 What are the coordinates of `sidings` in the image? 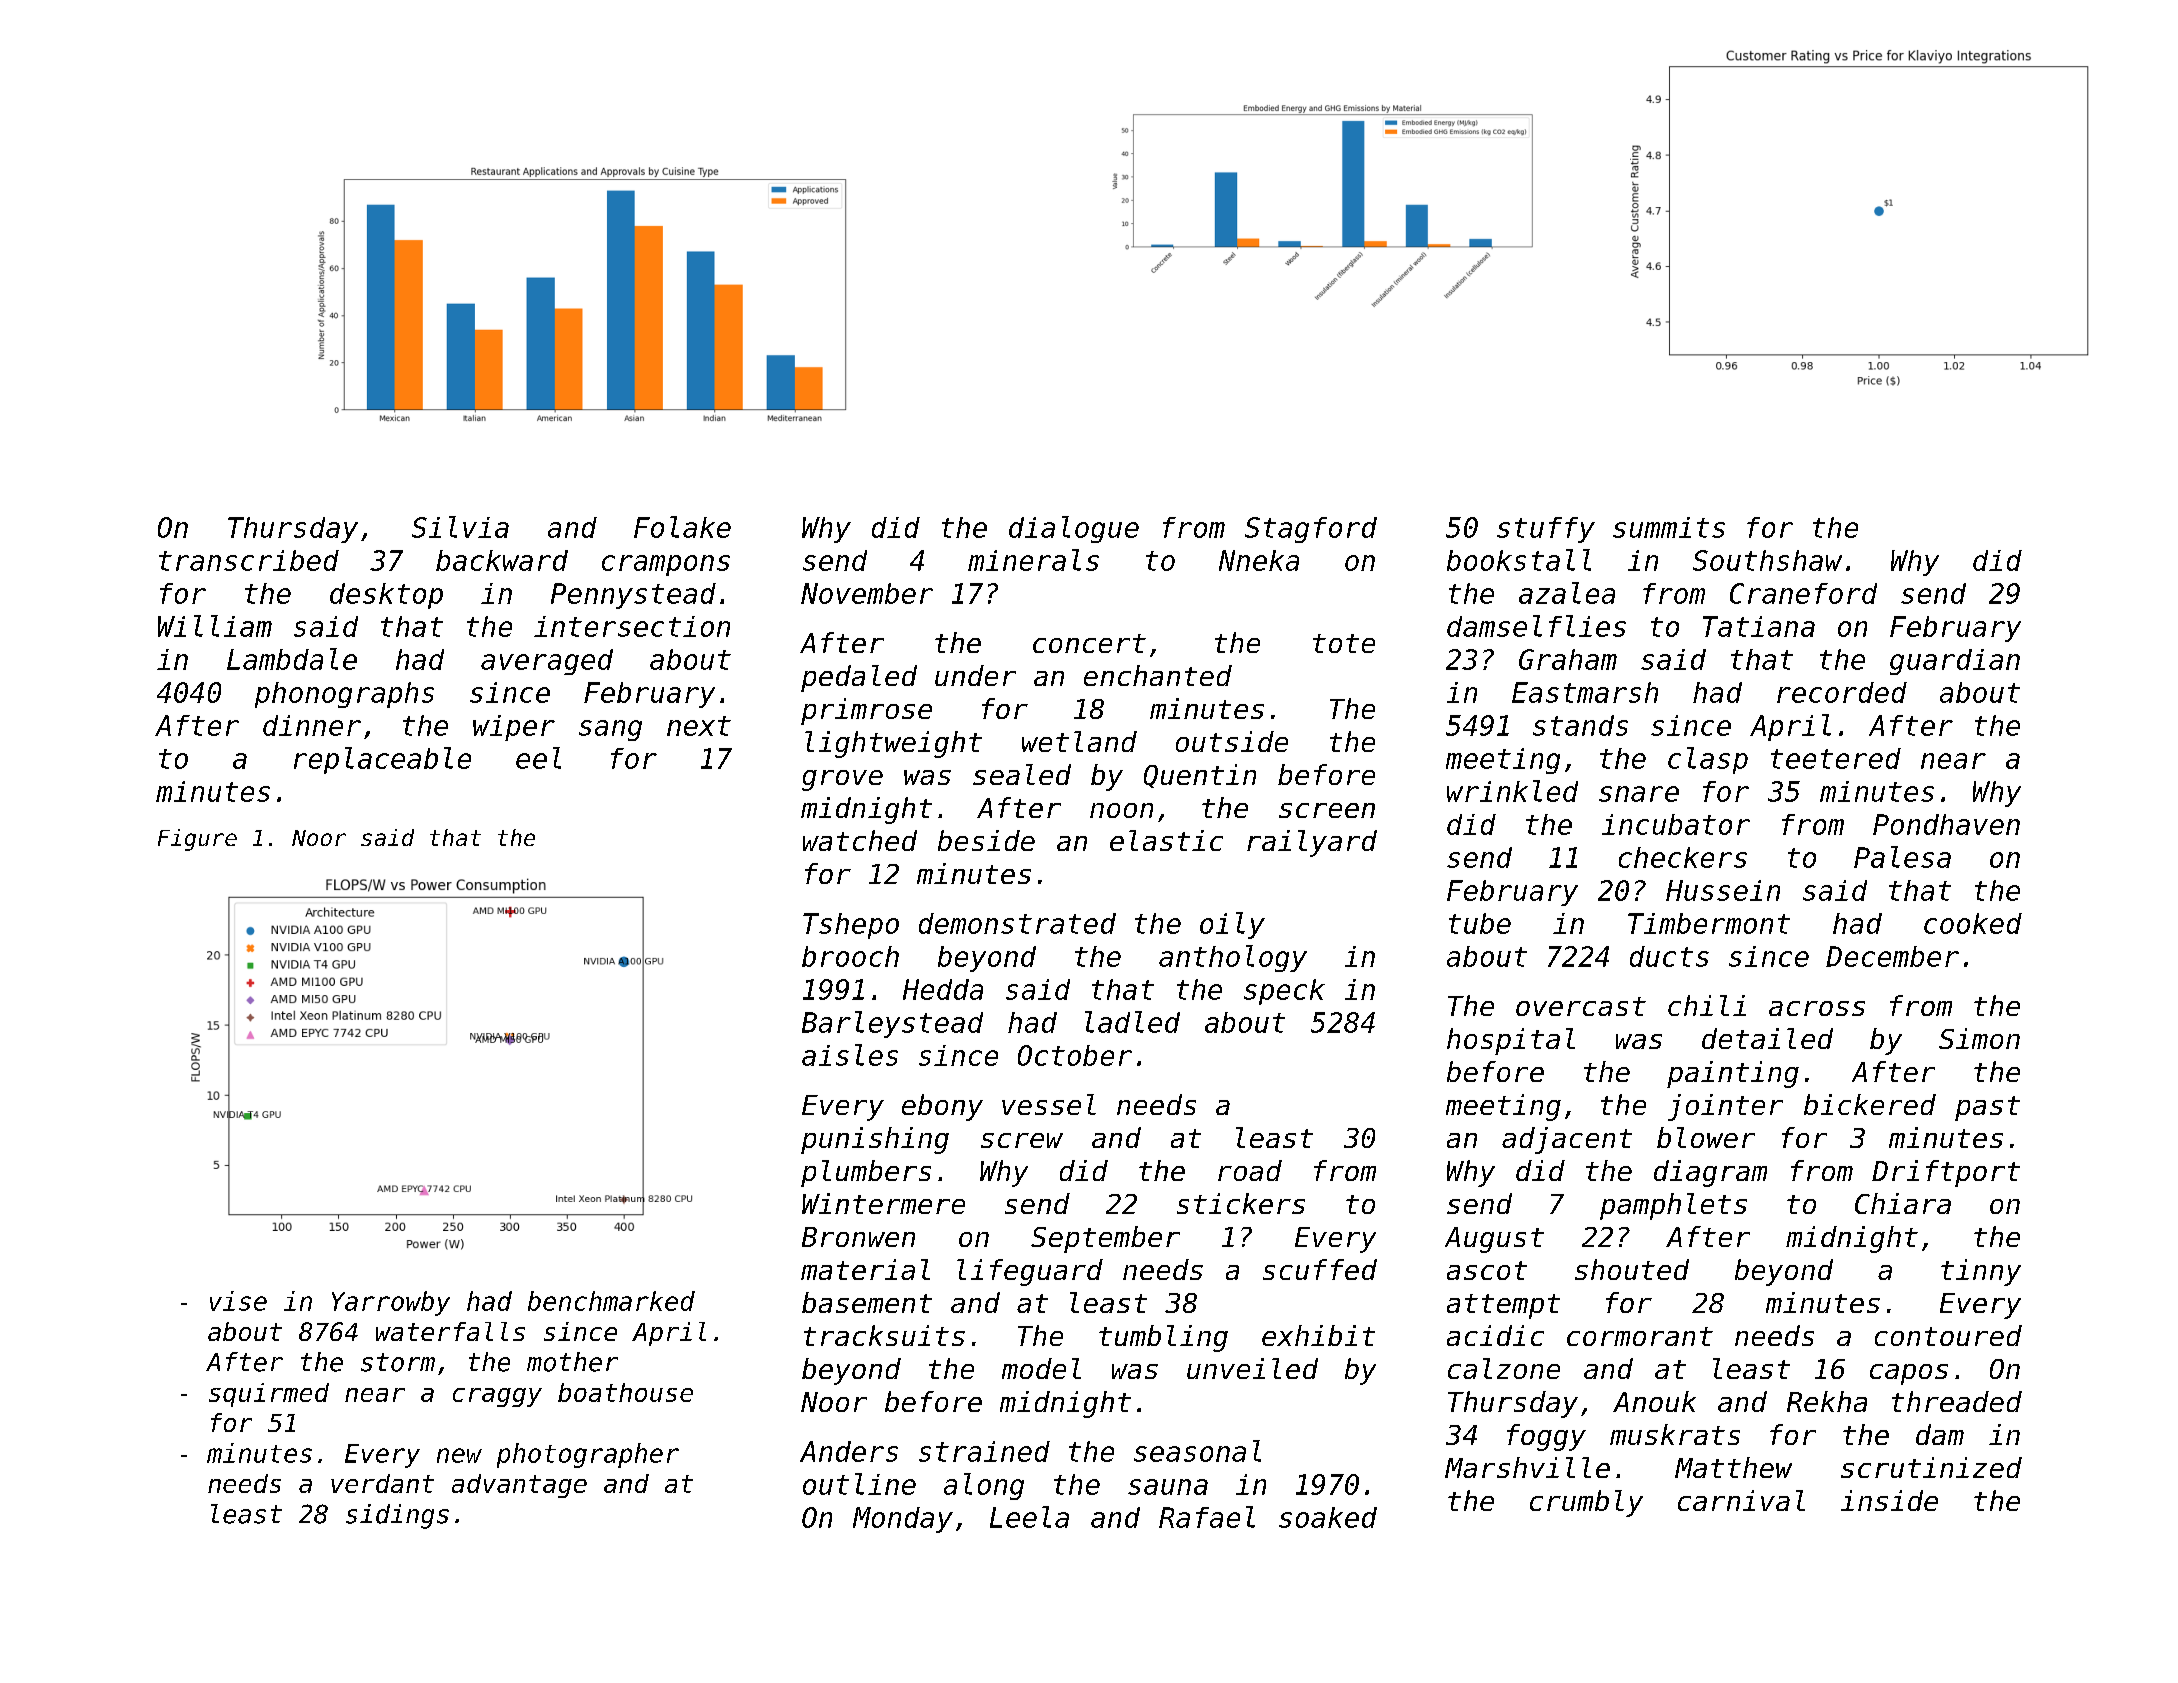 It's located at (397, 1516).
